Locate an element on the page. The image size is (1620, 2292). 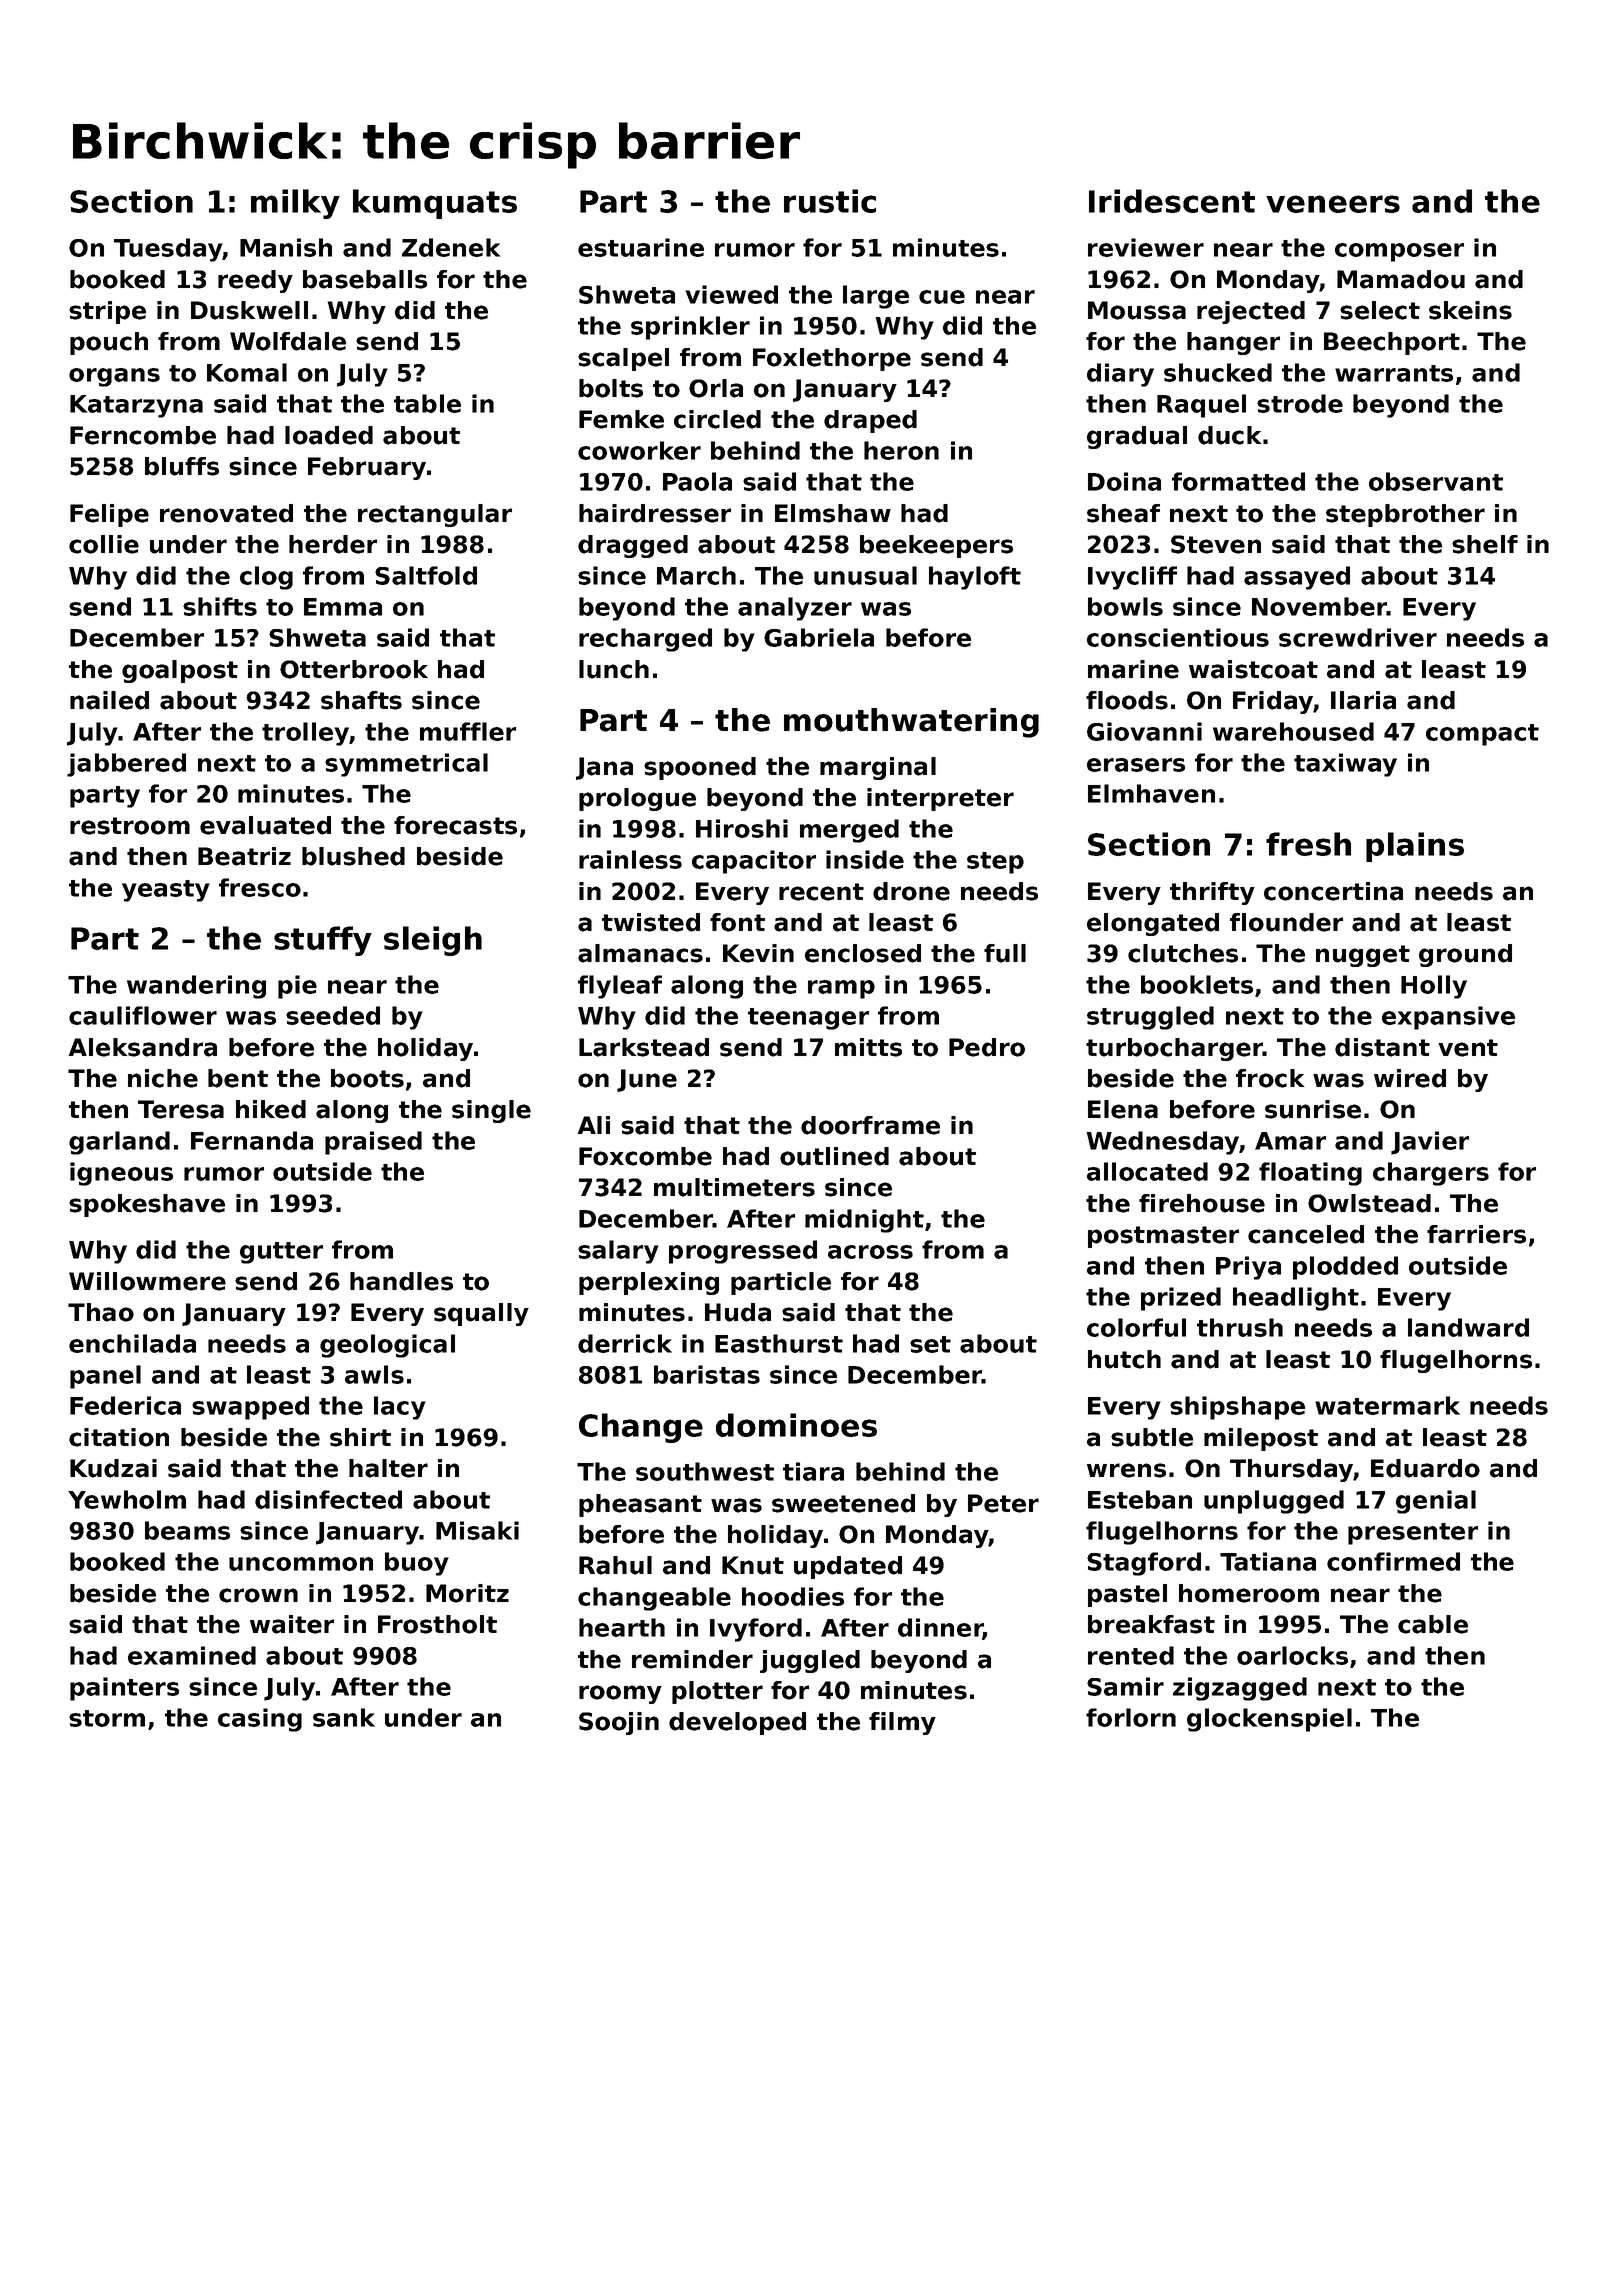
Pedro is located at coordinates (987, 1047).
